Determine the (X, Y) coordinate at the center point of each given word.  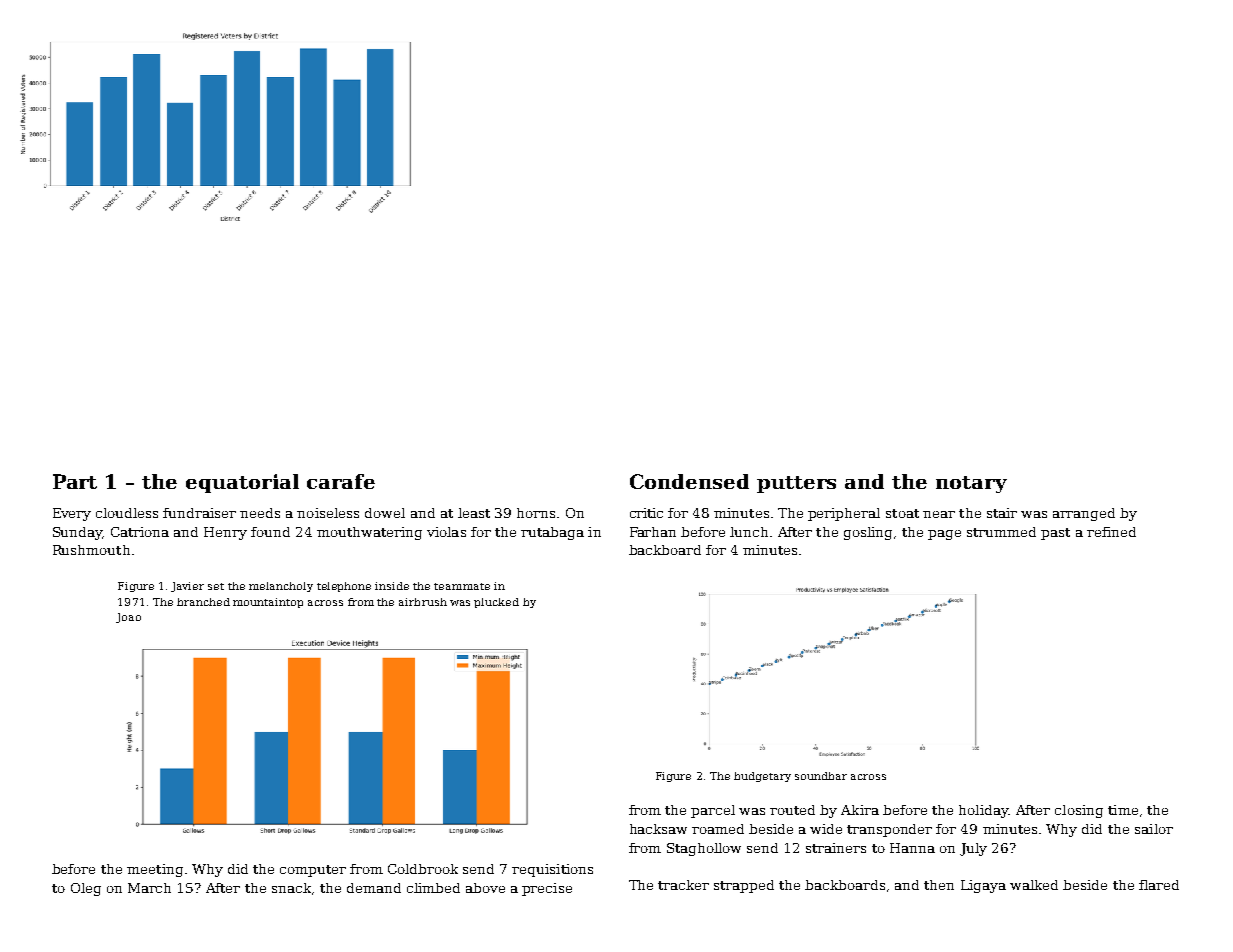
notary (971, 484)
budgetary (762, 777)
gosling (868, 533)
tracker (683, 885)
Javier (187, 587)
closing (1079, 811)
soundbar (821, 776)
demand (374, 888)
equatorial (242, 483)
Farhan (653, 532)
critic (646, 513)
